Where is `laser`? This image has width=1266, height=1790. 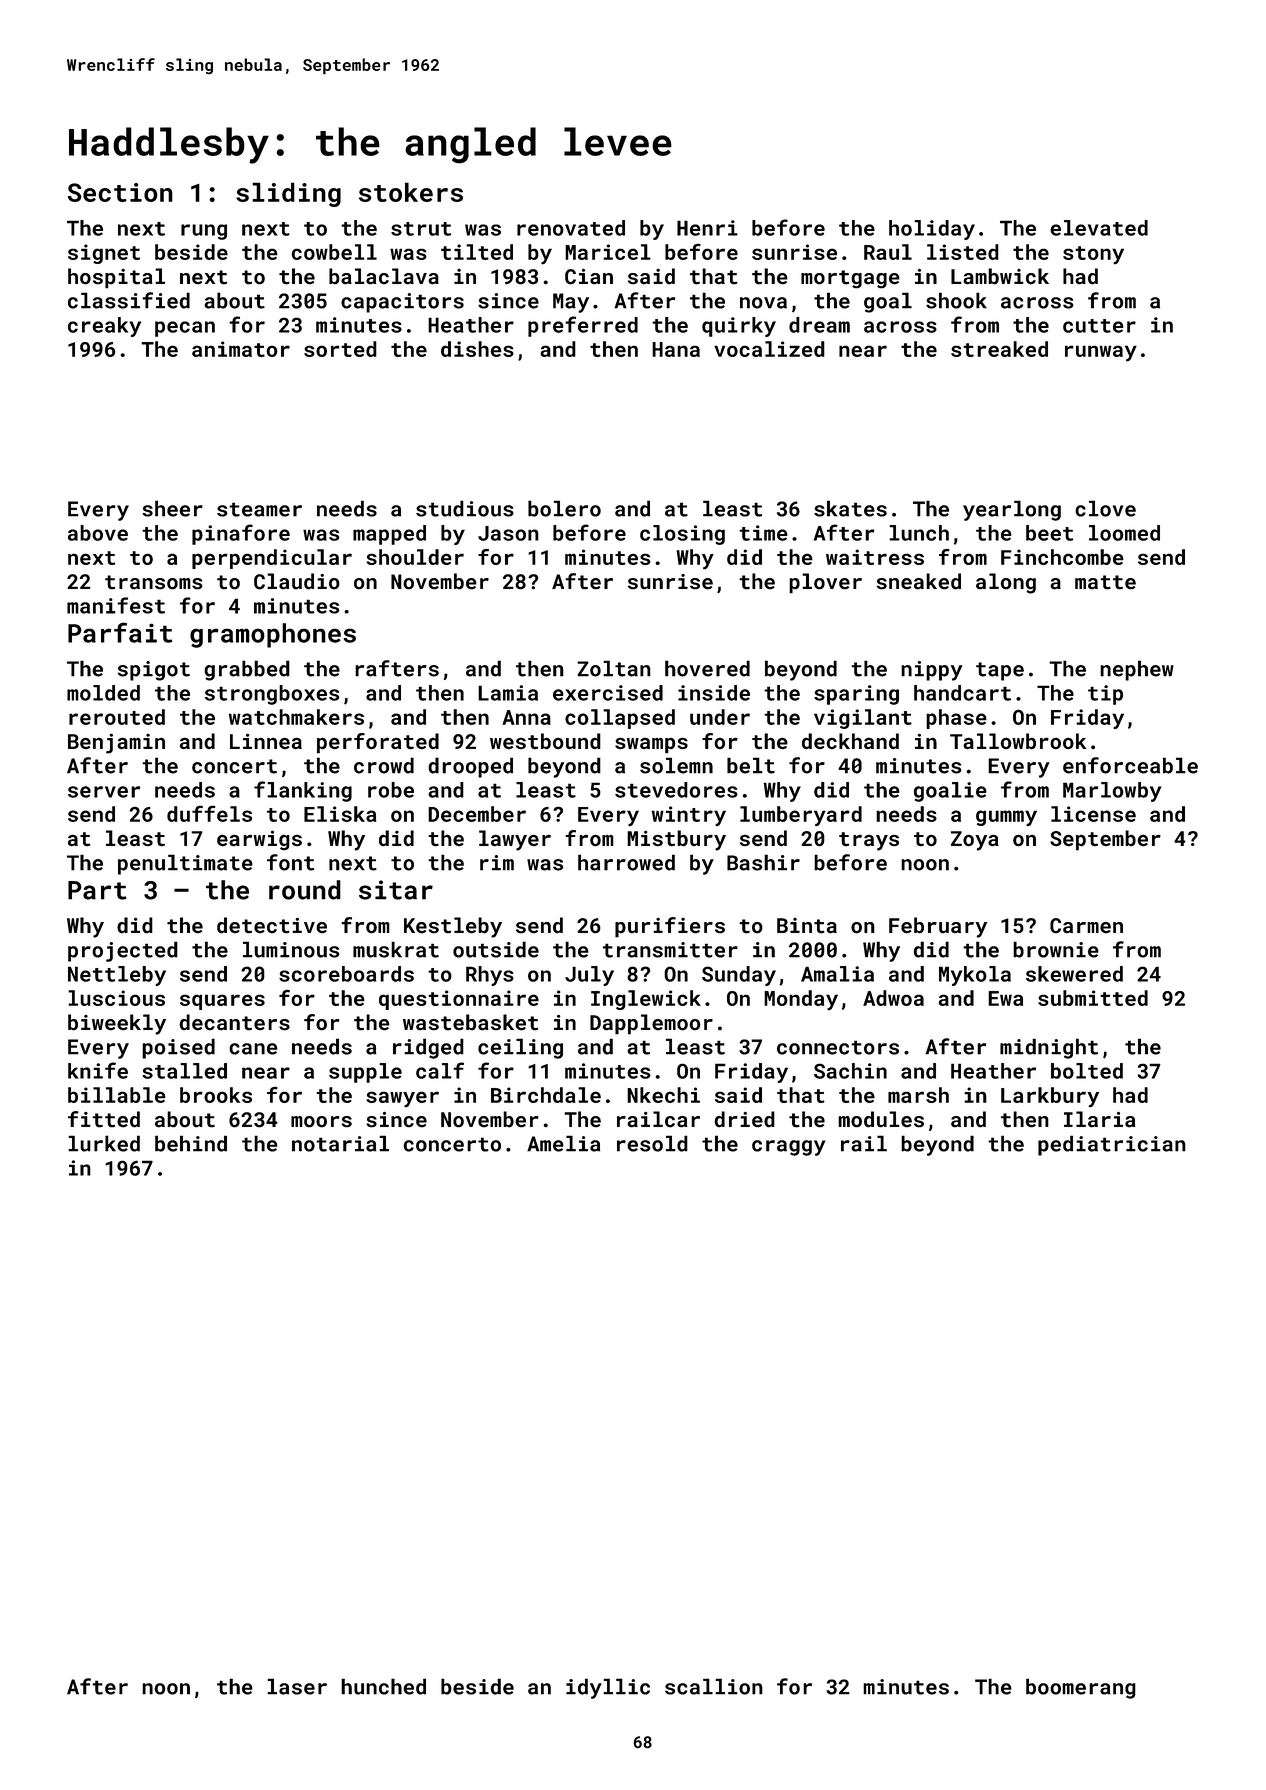
laser is located at coordinates (297, 1686).
